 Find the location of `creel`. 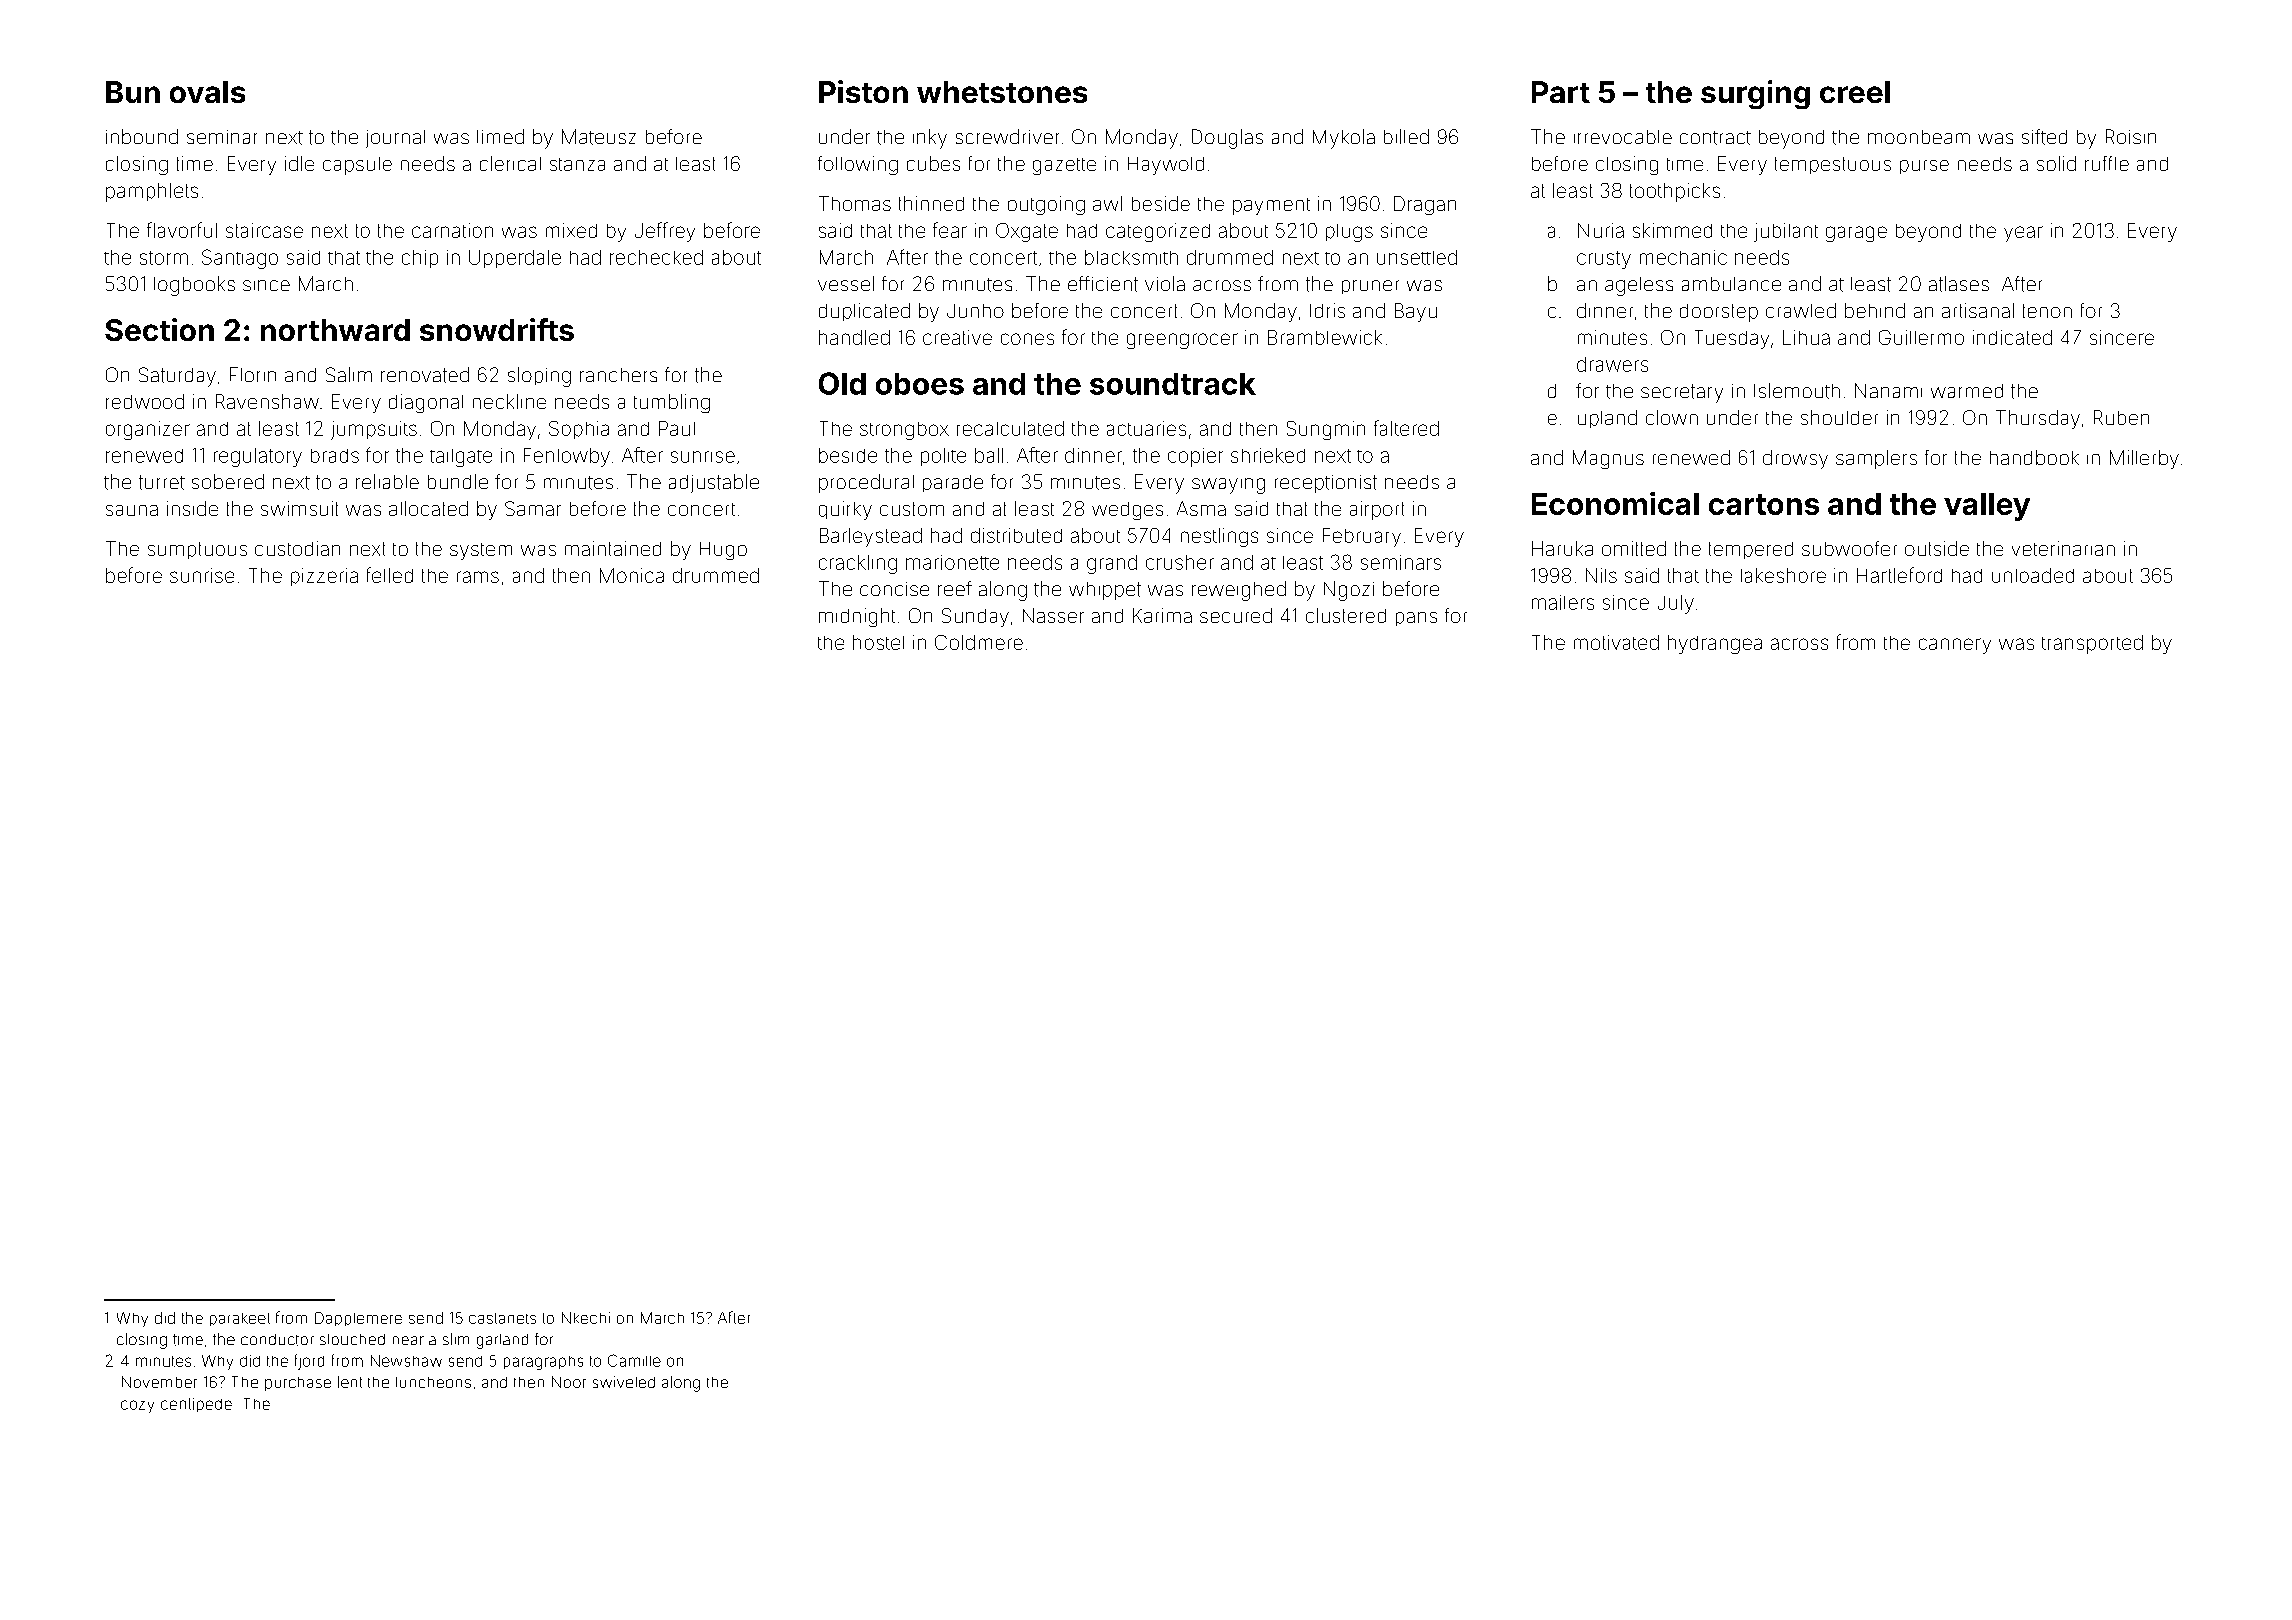

creel is located at coordinates (1855, 92).
